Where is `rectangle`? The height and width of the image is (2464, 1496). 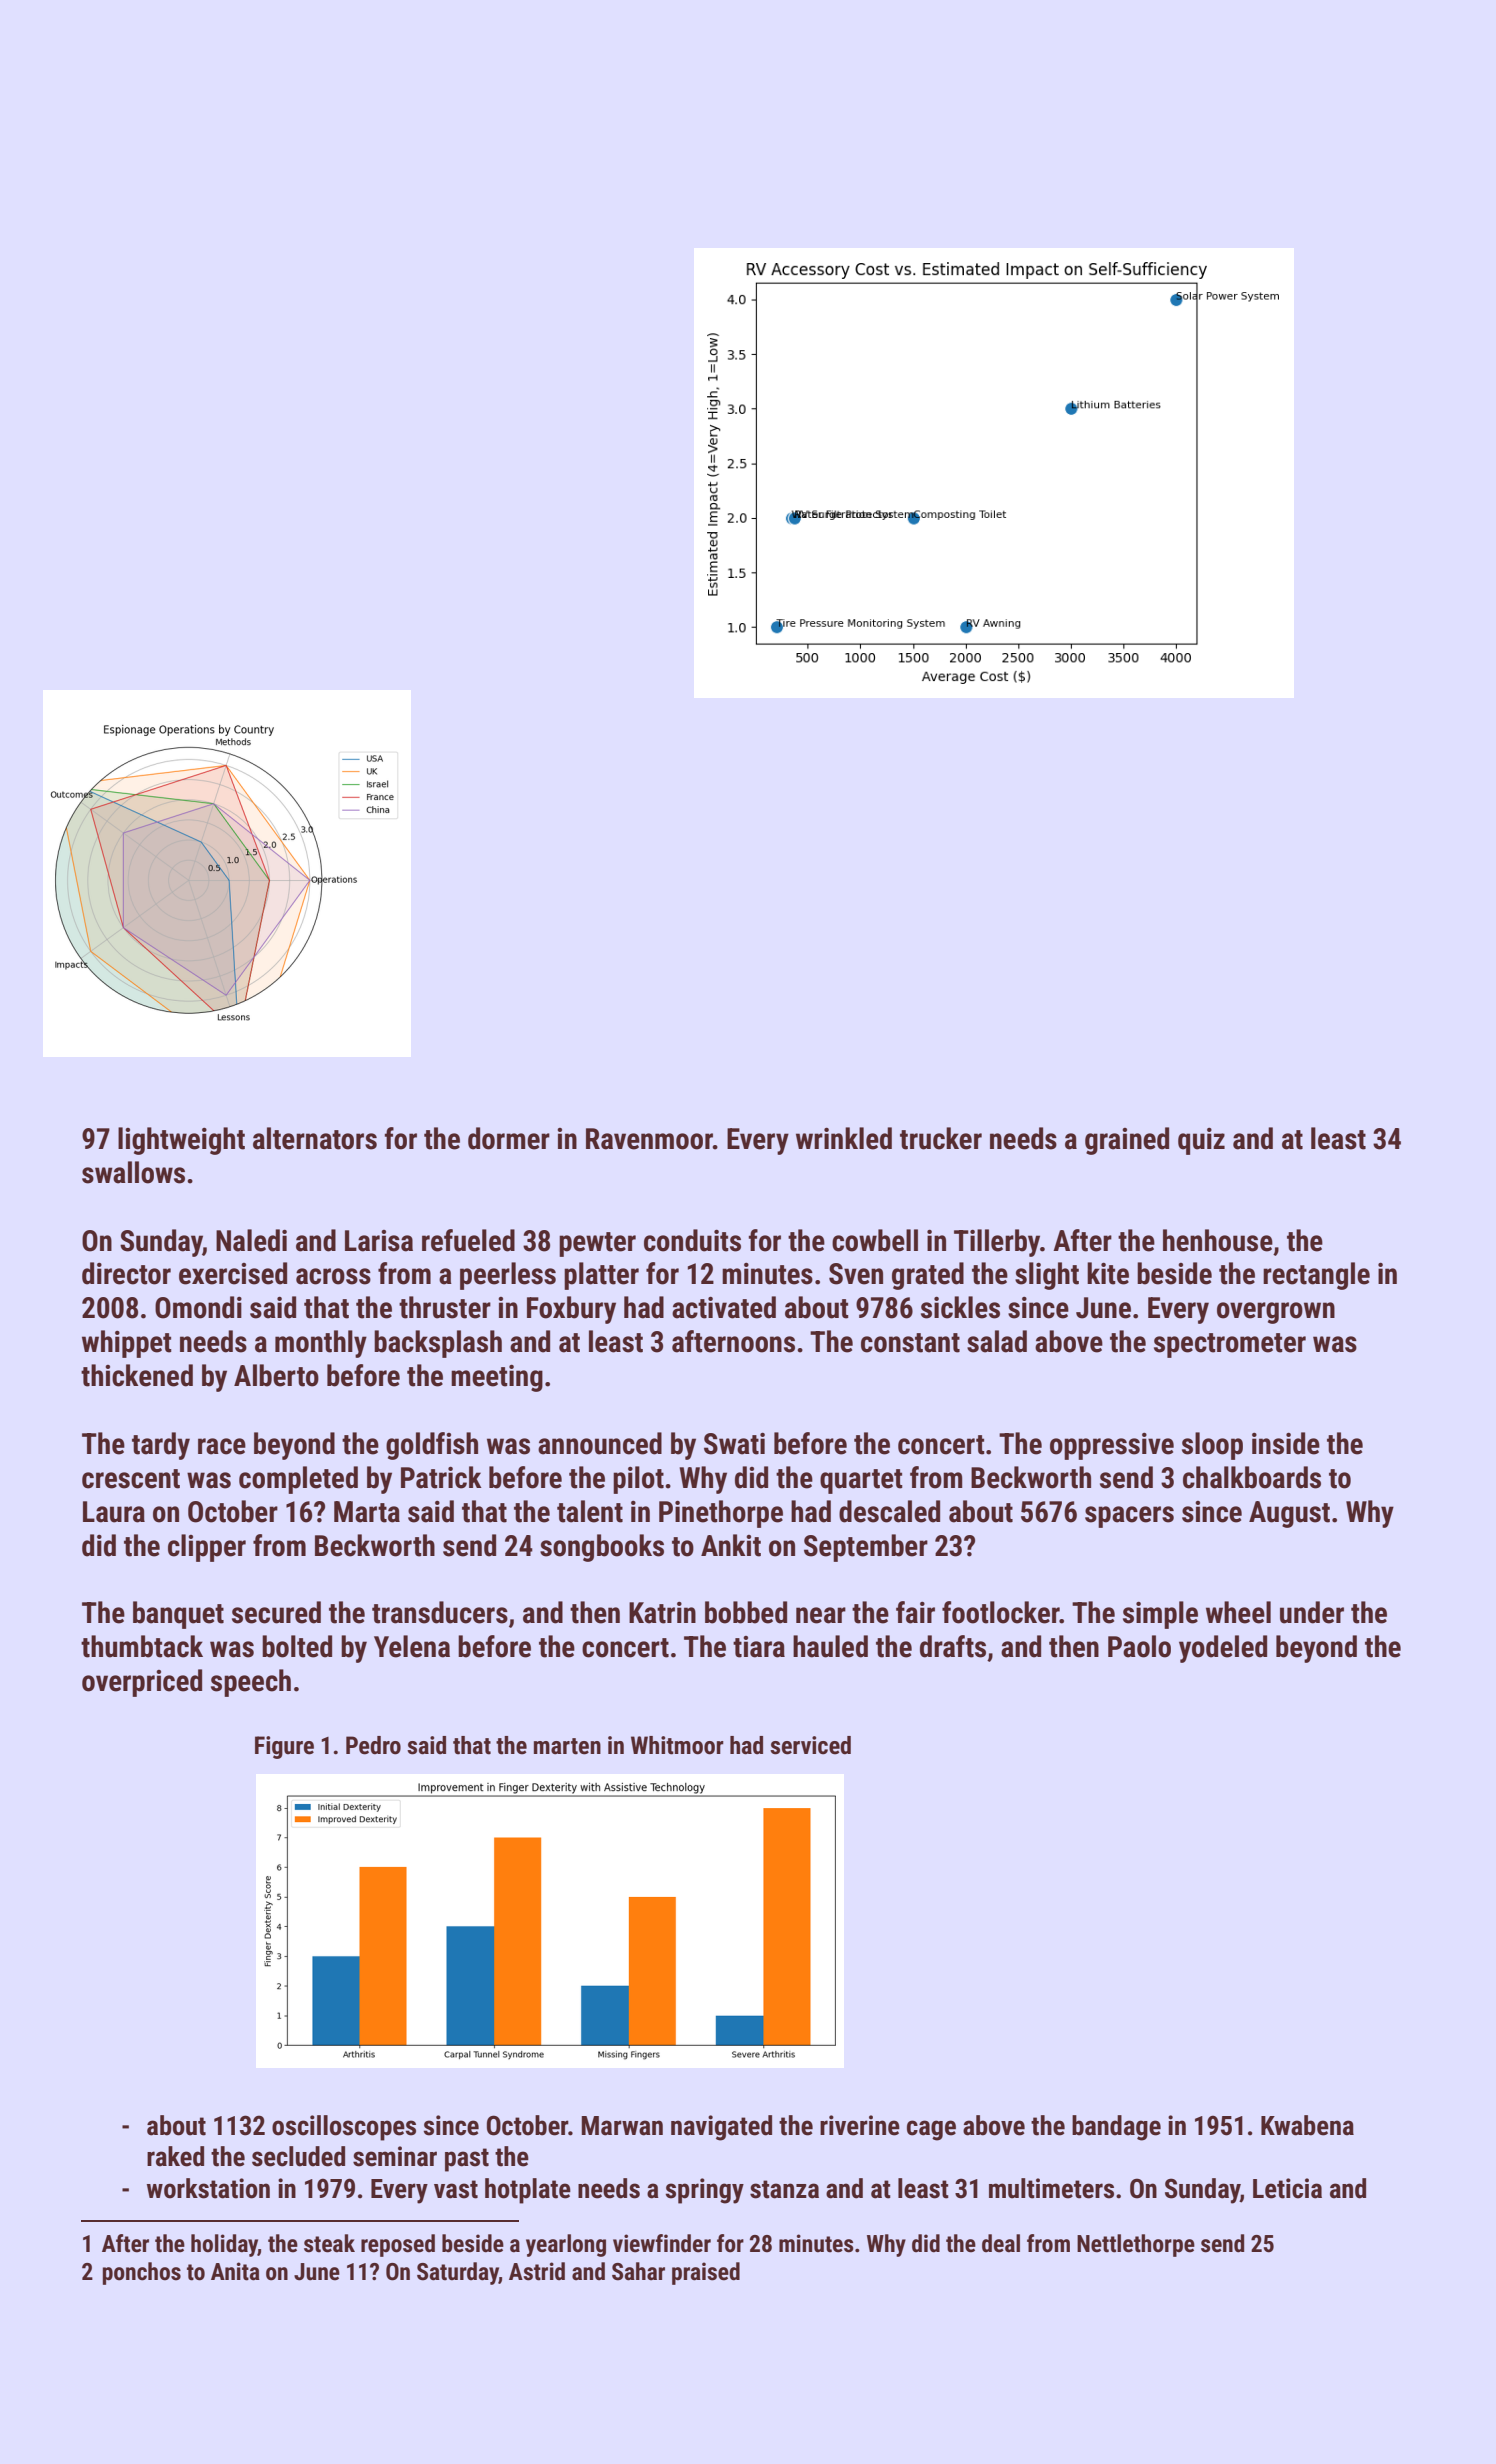 rectangle is located at coordinates (1316, 1276).
